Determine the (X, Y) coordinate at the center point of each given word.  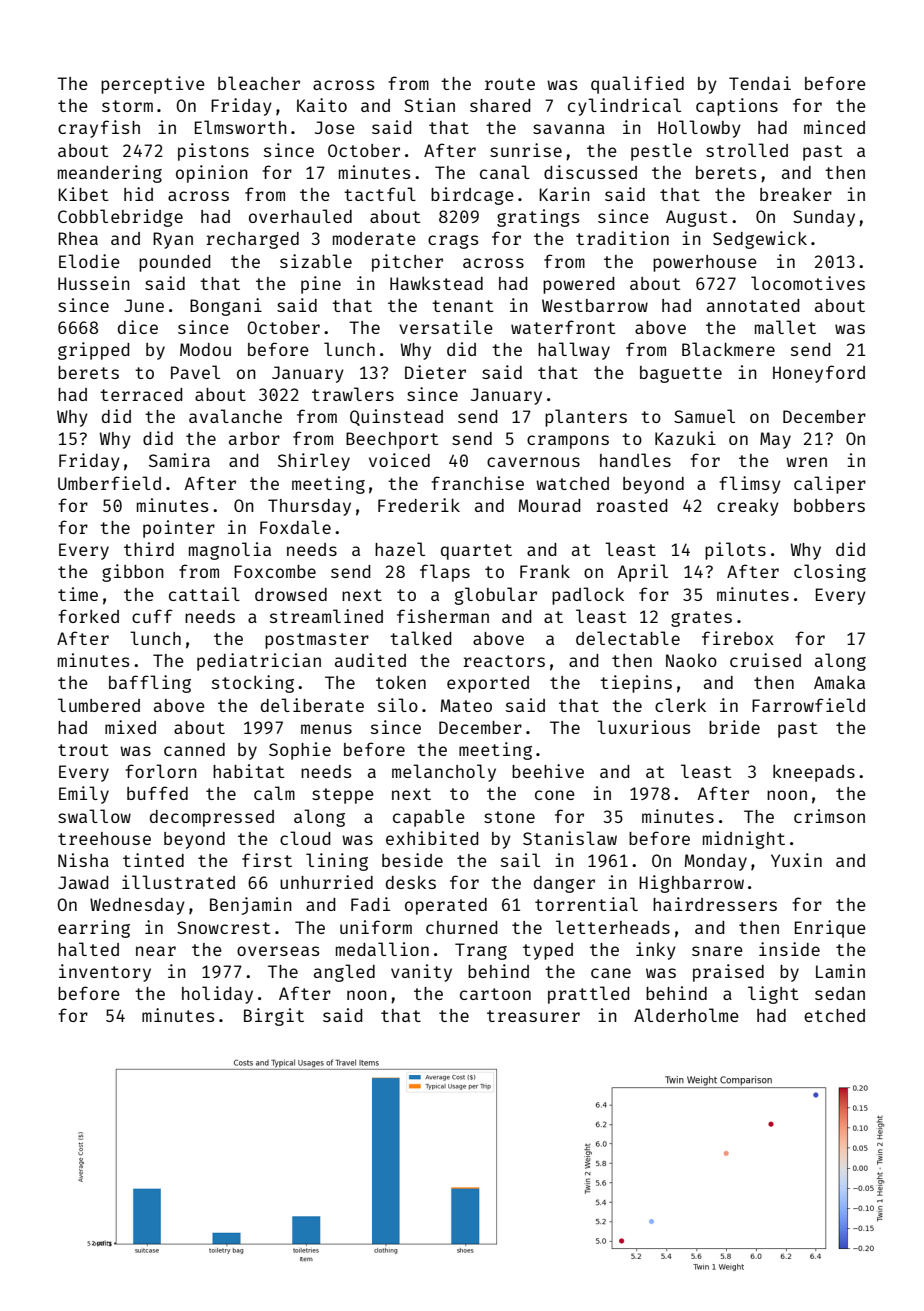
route (510, 84)
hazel (400, 549)
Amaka (839, 682)
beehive (548, 771)
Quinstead (396, 417)
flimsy (750, 485)
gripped (93, 351)
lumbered (99, 705)
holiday (217, 995)
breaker (796, 194)
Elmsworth (241, 127)
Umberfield (109, 483)
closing (830, 573)
